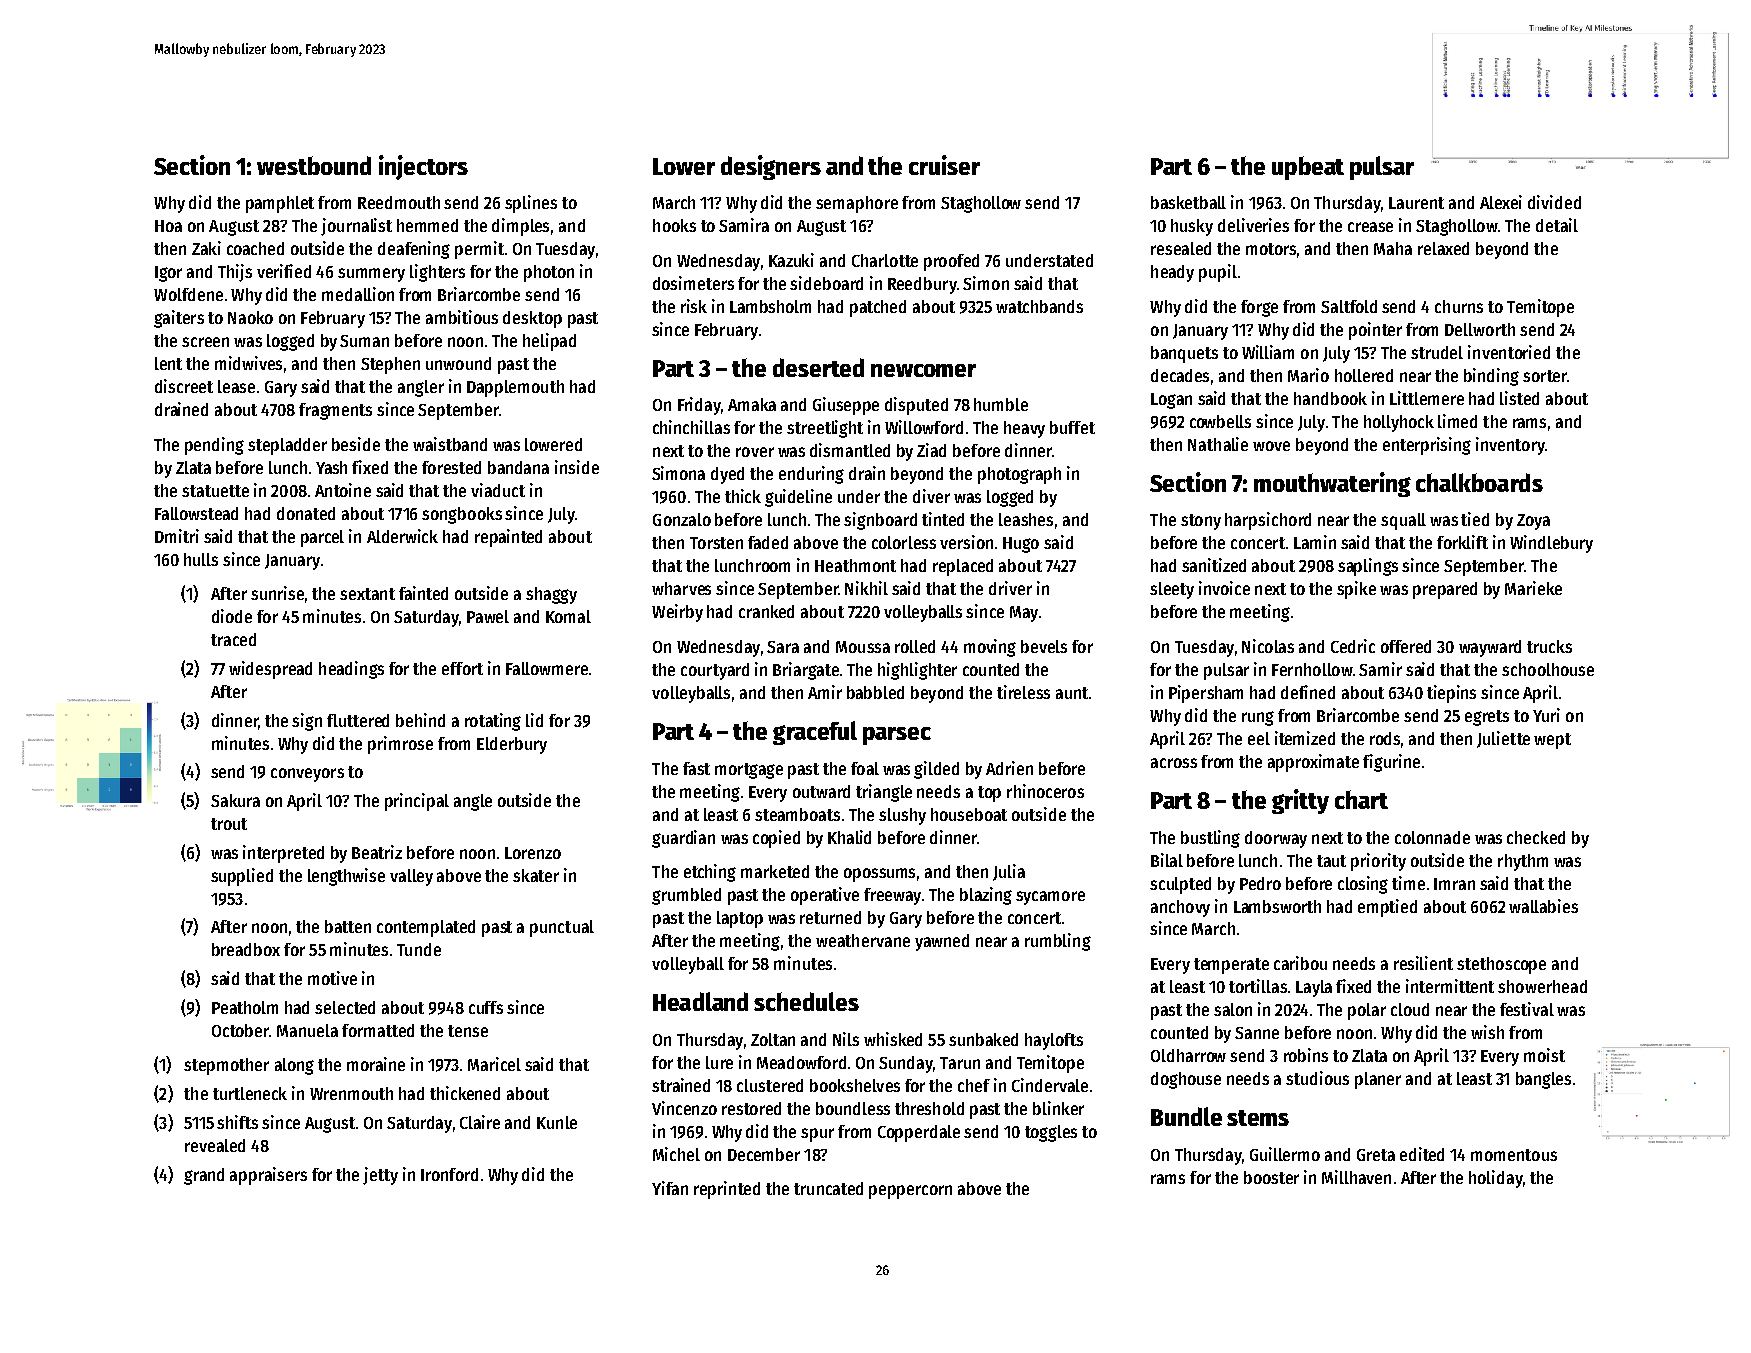  What do you see at coordinates (1480, 329) in the document?
I see `Dellworth` at bounding box center [1480, 329].
